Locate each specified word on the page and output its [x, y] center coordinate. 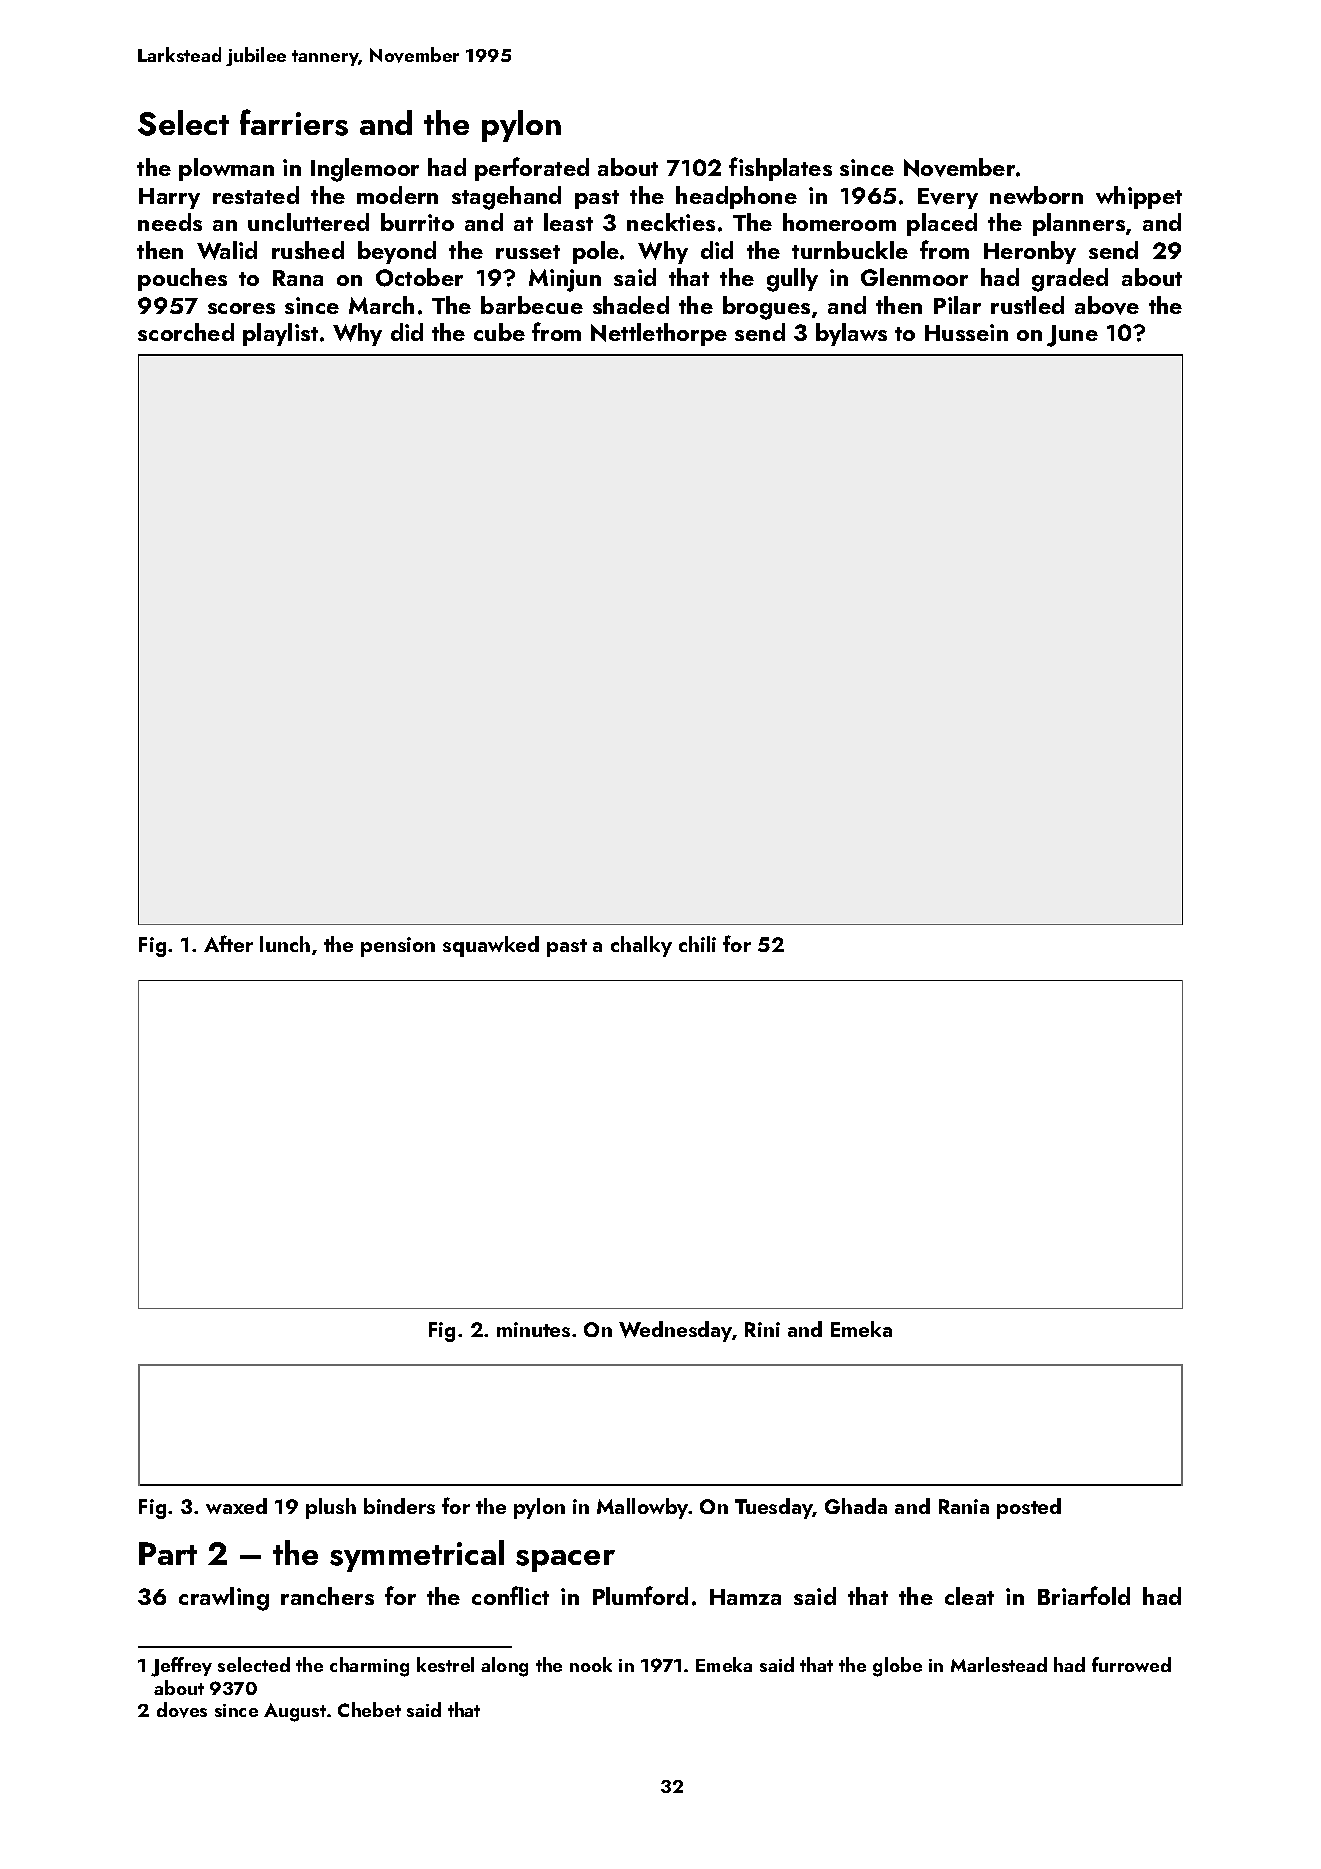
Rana [298, 278]
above [1107, 305]
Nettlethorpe [659, 334]
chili [697, 944]
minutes [533, 1329]
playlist [280, 334]
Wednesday [675, 1331]
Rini [762, 1329]
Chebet [369, 1709]
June [1072, 336]
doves [182, 1710]
